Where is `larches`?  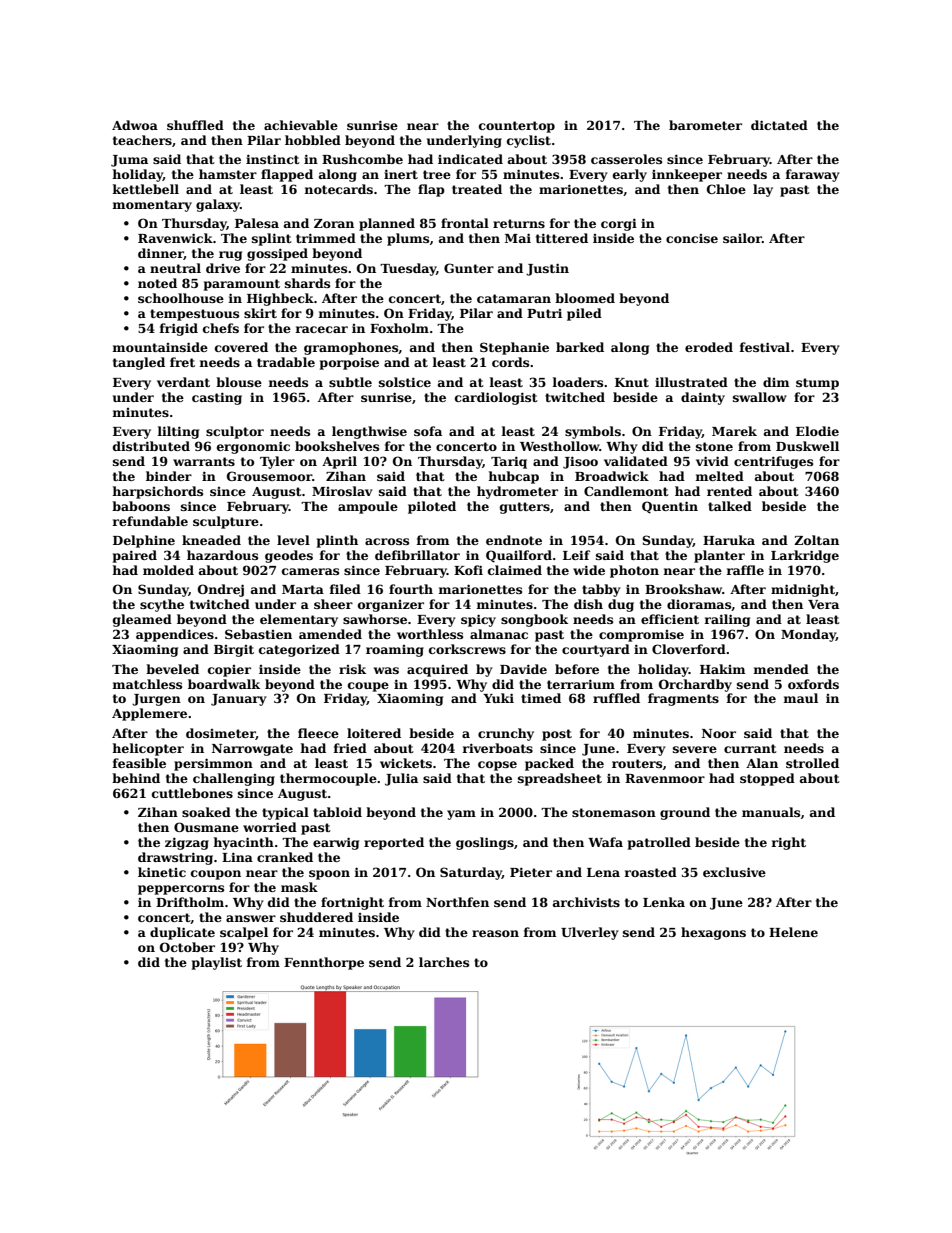
larches is located at coordinates (444, 962).
